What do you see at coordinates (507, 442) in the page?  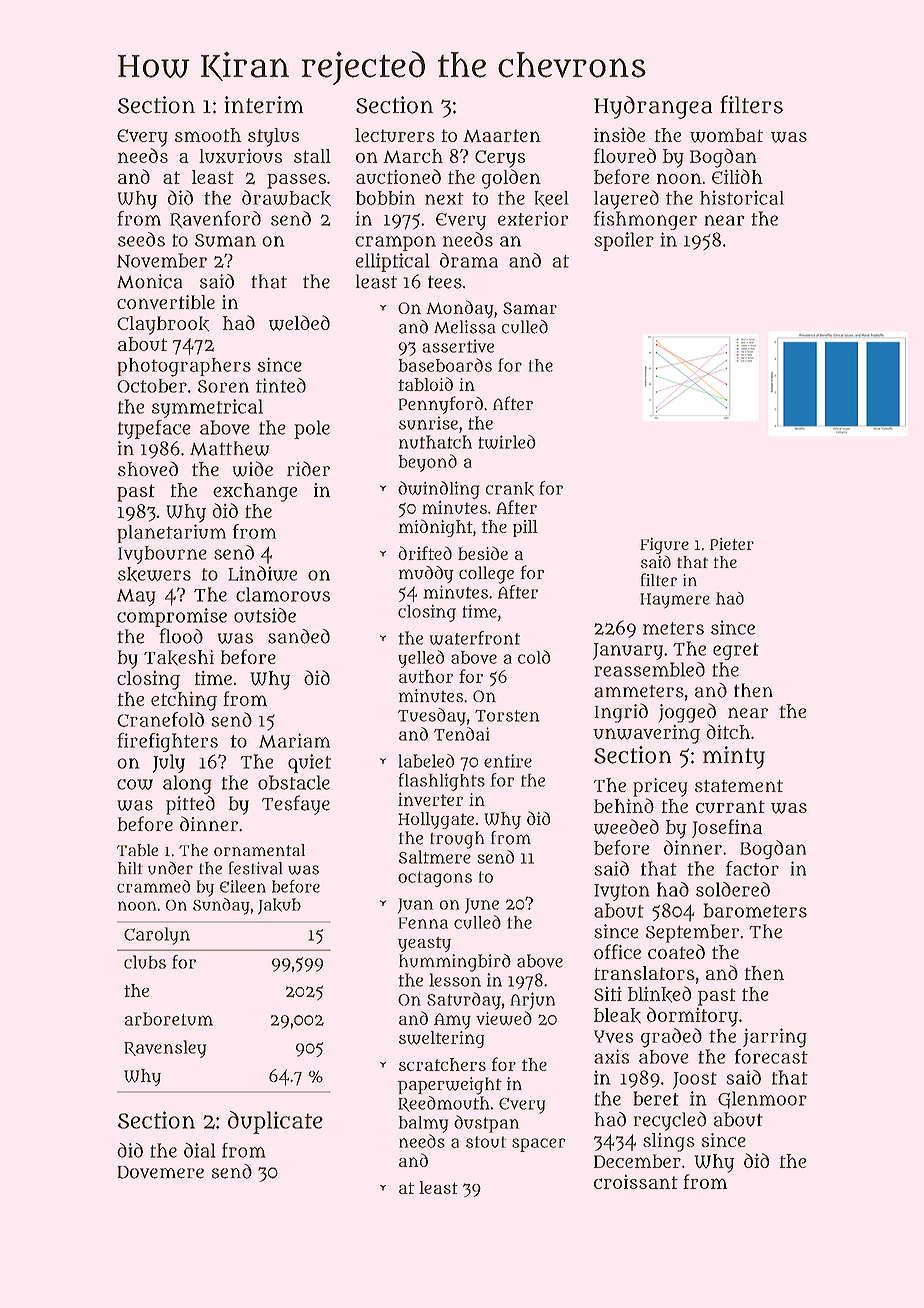 I see `twirled` at bounding box center [507, 442].
